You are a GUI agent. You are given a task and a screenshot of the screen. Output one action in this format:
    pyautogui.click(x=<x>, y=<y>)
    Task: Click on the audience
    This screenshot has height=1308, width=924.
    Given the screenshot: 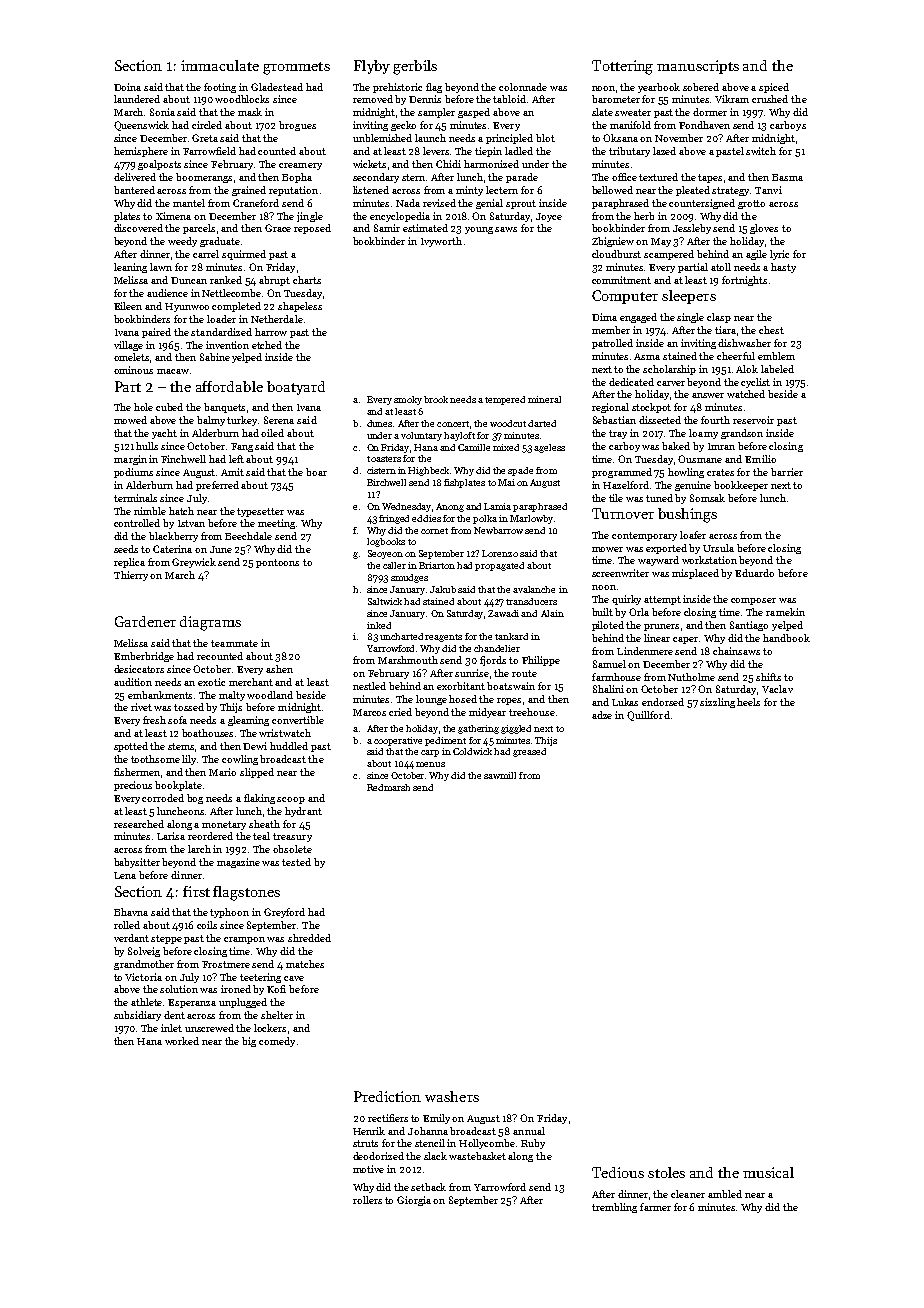 What is the action you would take?
    pyautogui.click(x=167, y=293)
